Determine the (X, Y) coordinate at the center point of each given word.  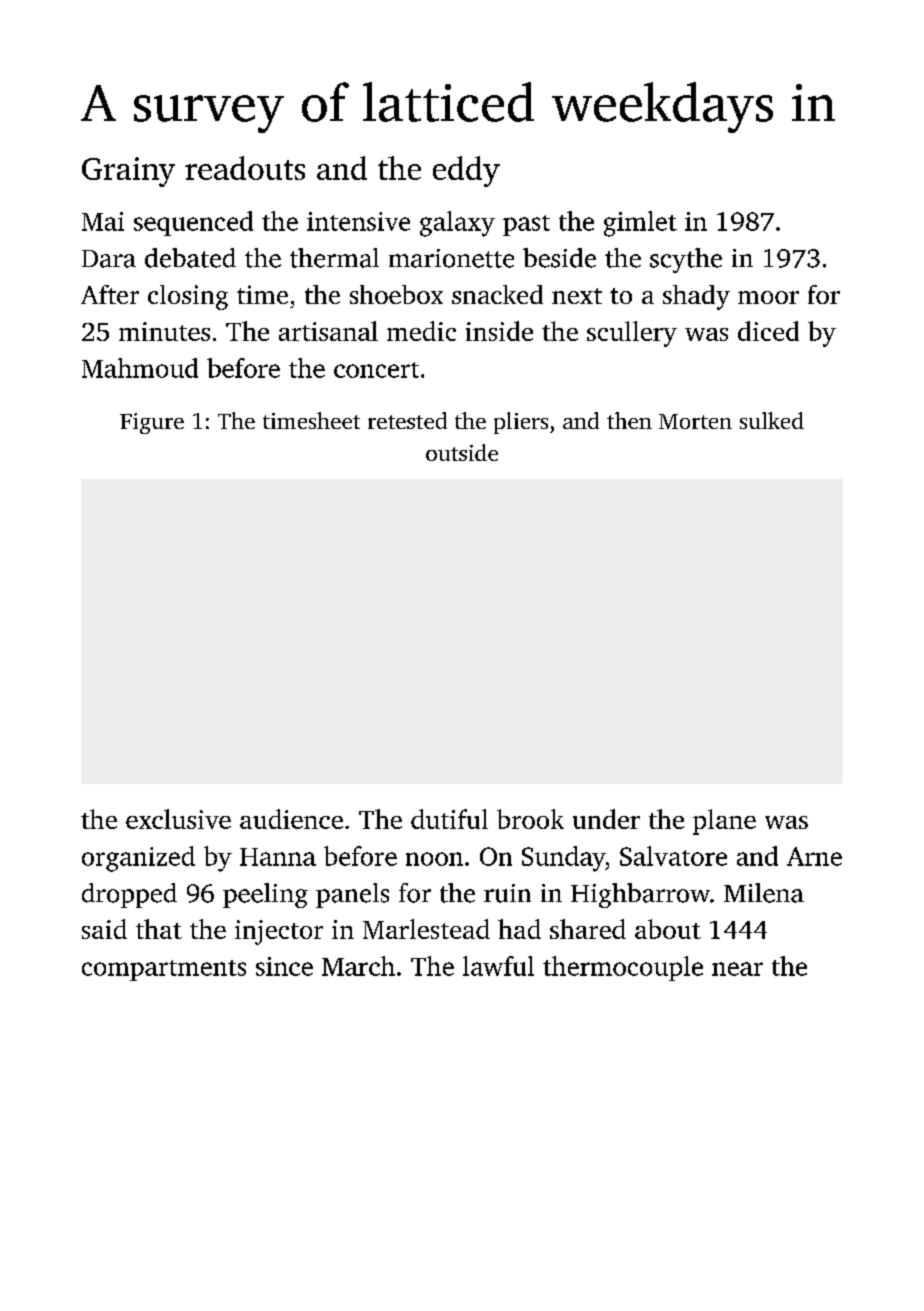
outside (462, 452)
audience (291, 819)
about (668, 929)
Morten (695, 421)
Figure (152, 423)
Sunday (563, 859)
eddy (466, 171)
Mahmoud (140, 368)
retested (407, 420)
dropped (129, 895)
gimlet (640, 224)
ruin (507, 893)
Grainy (128, 172)
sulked (772, 420)
